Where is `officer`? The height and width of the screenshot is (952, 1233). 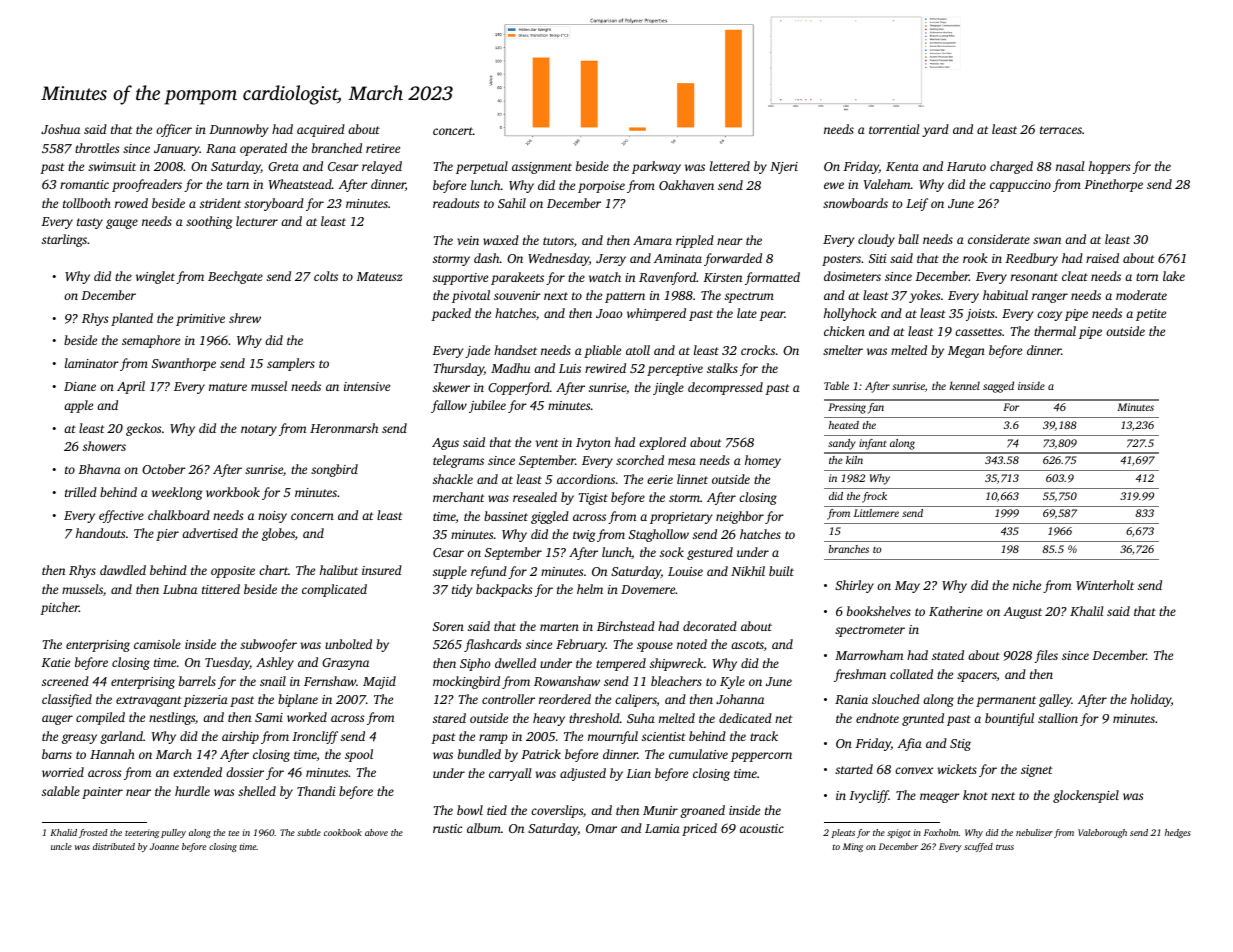 officer is located at coordinates (174, 130).
